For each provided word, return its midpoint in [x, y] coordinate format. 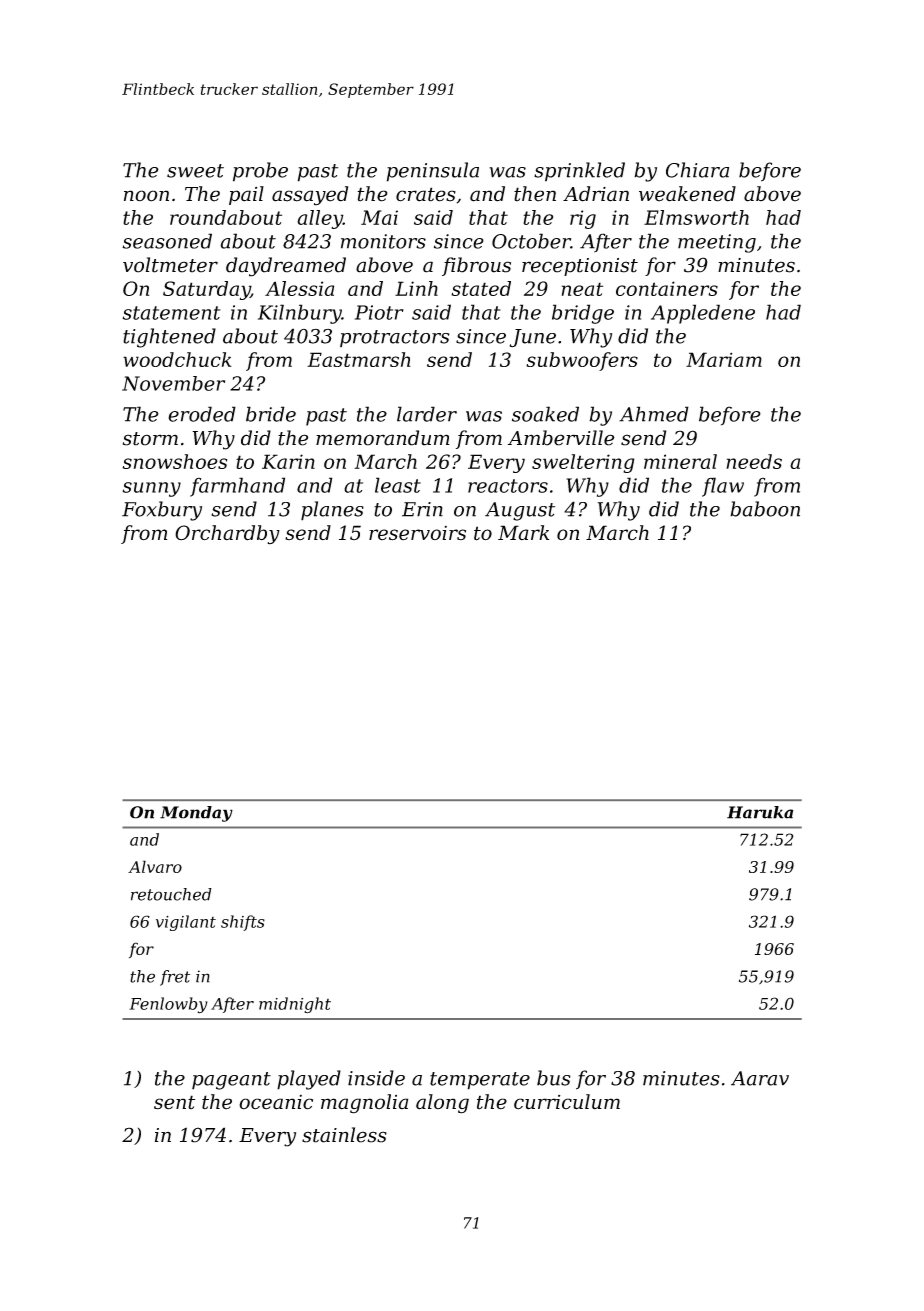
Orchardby [227, 535]
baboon [765, 509]
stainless [344, 1135]
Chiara [697, 170]
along [442, 1104]
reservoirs [417, 533]
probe [260, 172]
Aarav [760, 1078]
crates [426, 194]
